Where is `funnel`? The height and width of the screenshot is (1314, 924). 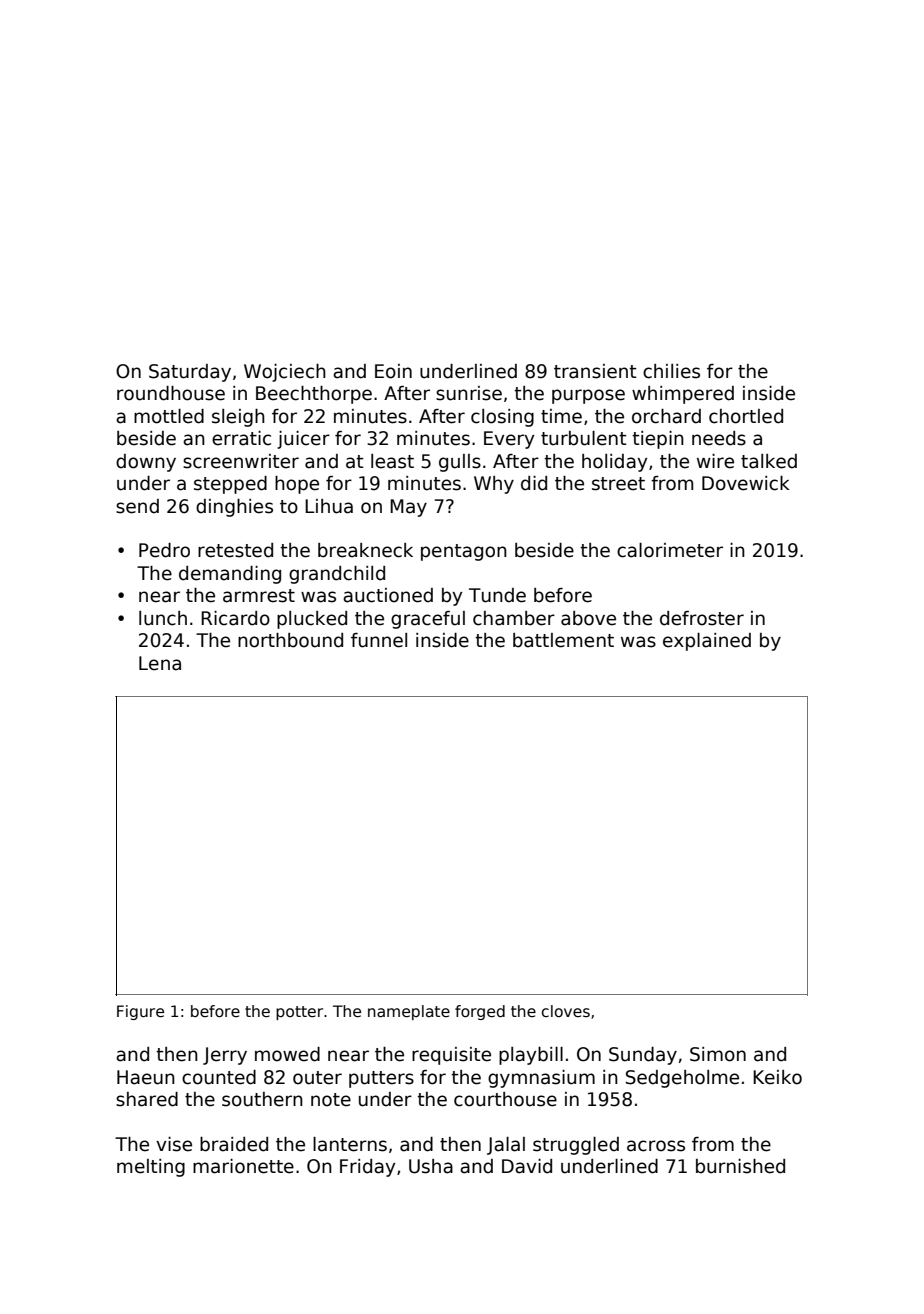 funnel is located at coordinates (379, 640).
